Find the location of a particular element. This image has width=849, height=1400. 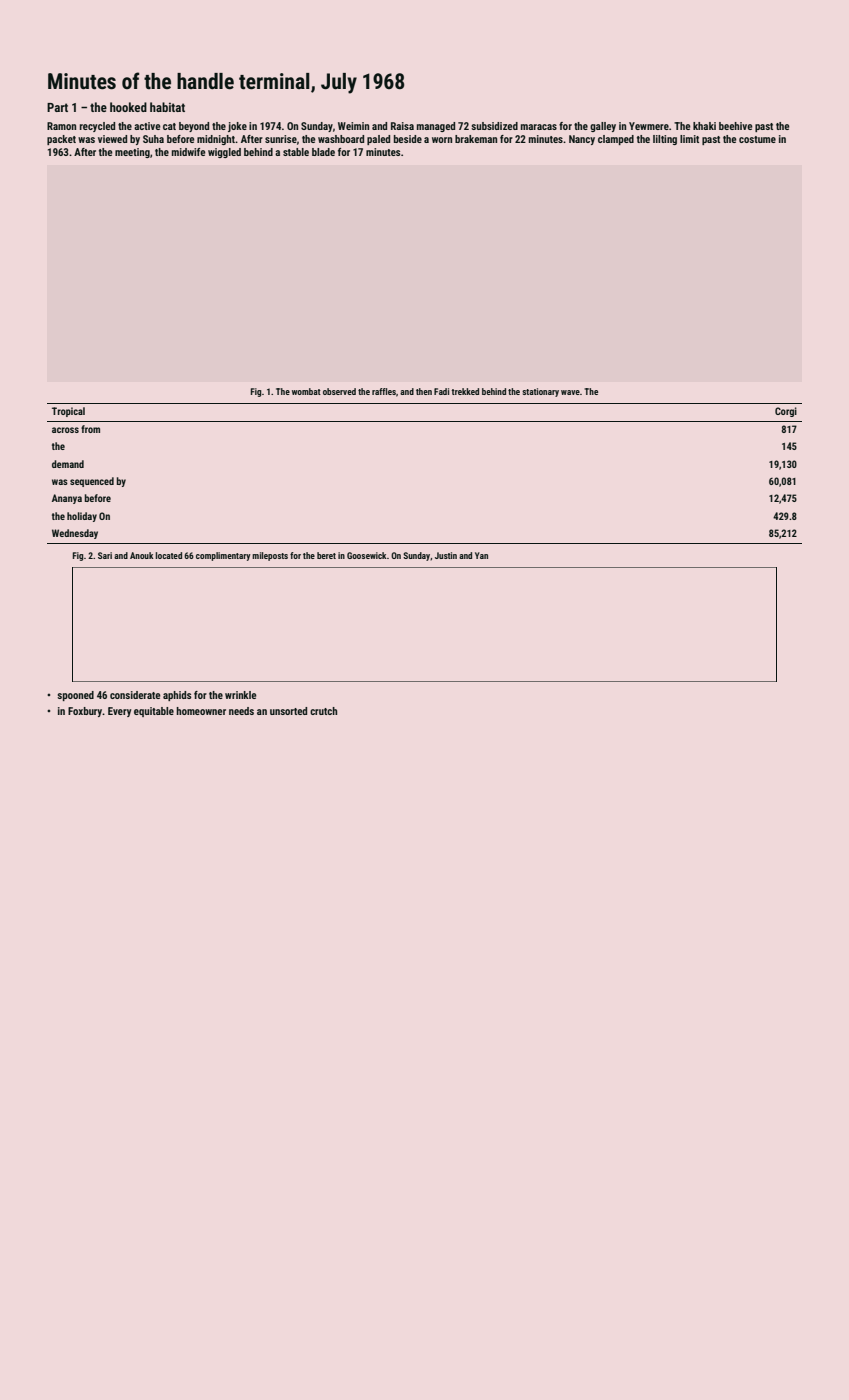

worn is located at coordinates (442, 140).
